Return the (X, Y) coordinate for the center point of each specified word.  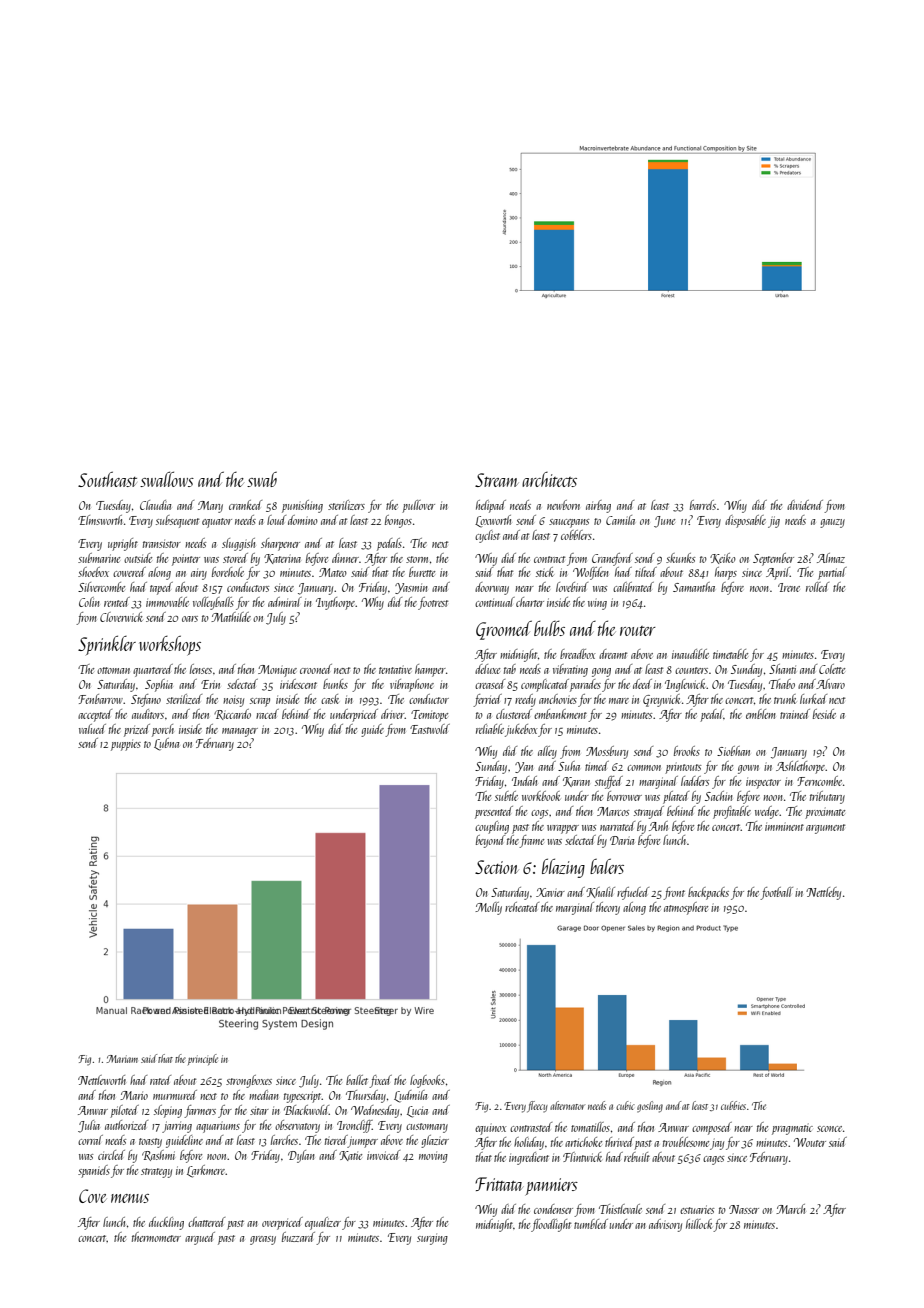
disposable (745, 521)
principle (203, 1059)
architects (549, 479)
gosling (650, 1107)
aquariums (218, 1127)
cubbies (733, 1105)
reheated (522, 907)
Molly (488, 908)
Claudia (155, 505)
